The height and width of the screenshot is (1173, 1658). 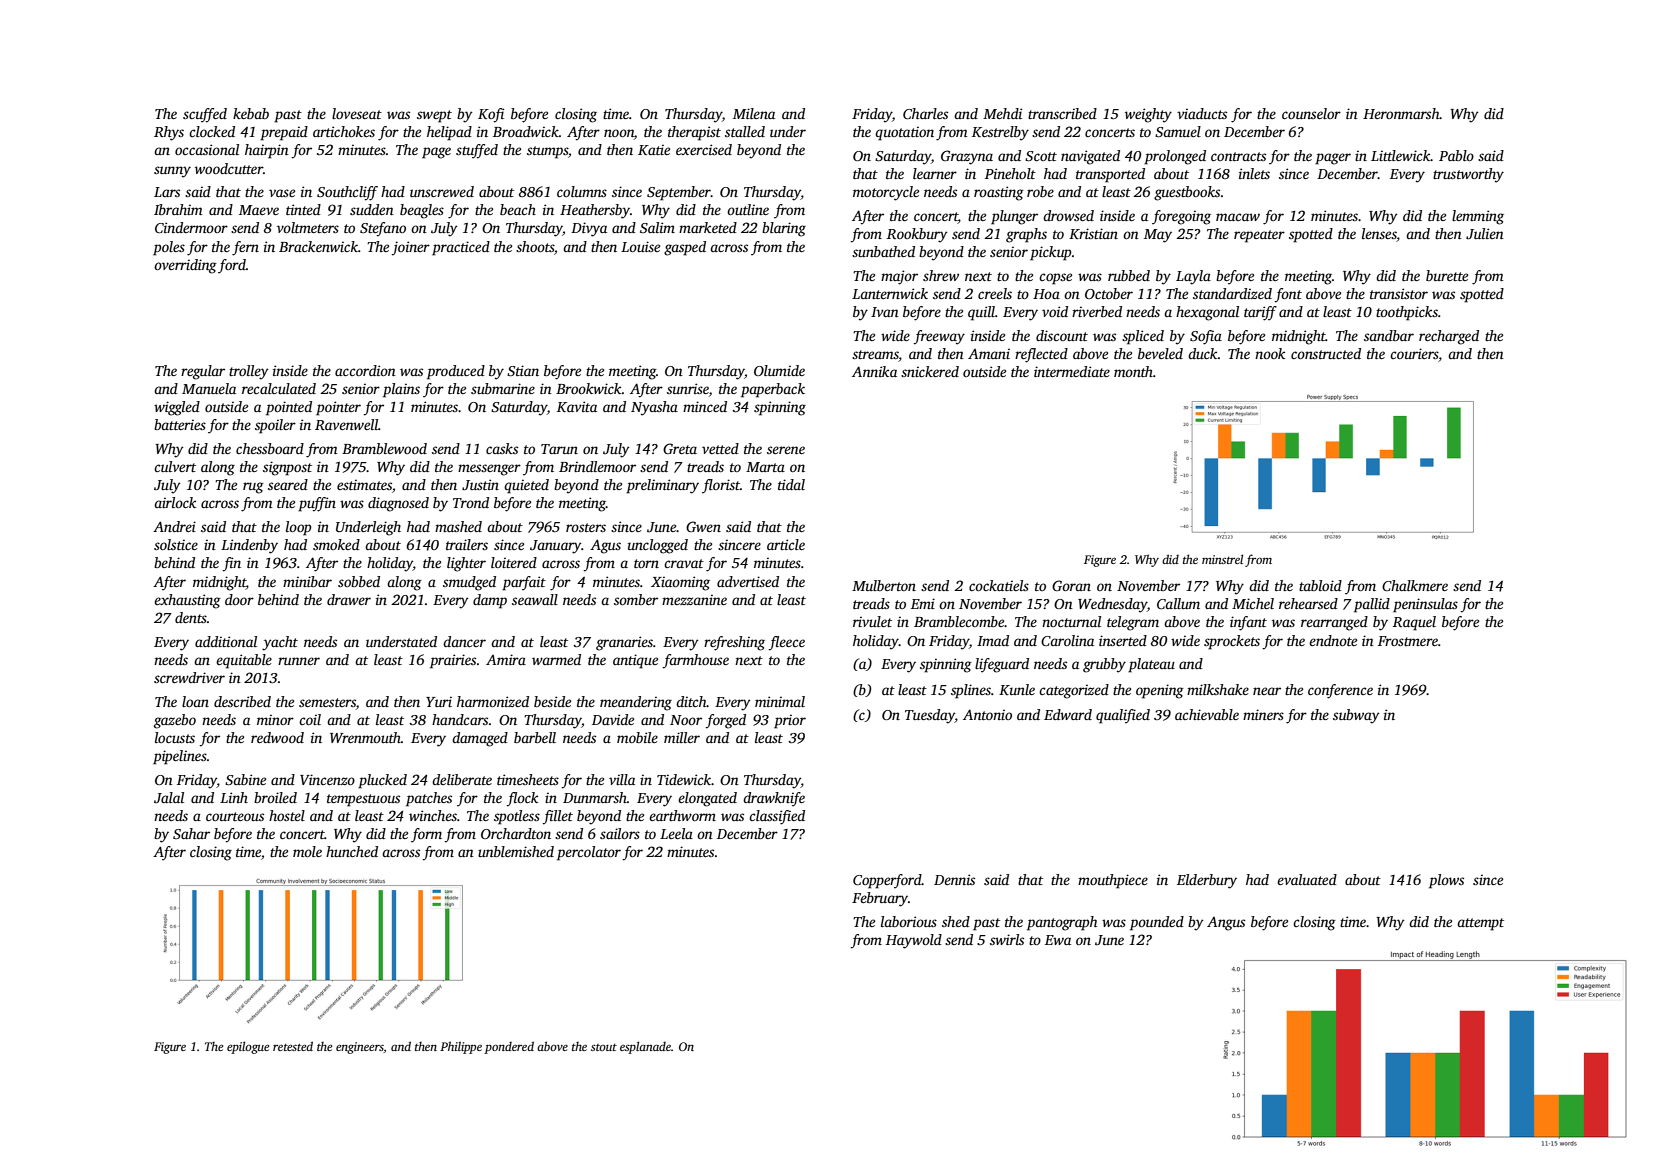 I want to click on sunny, so click(x=172, y=172).
